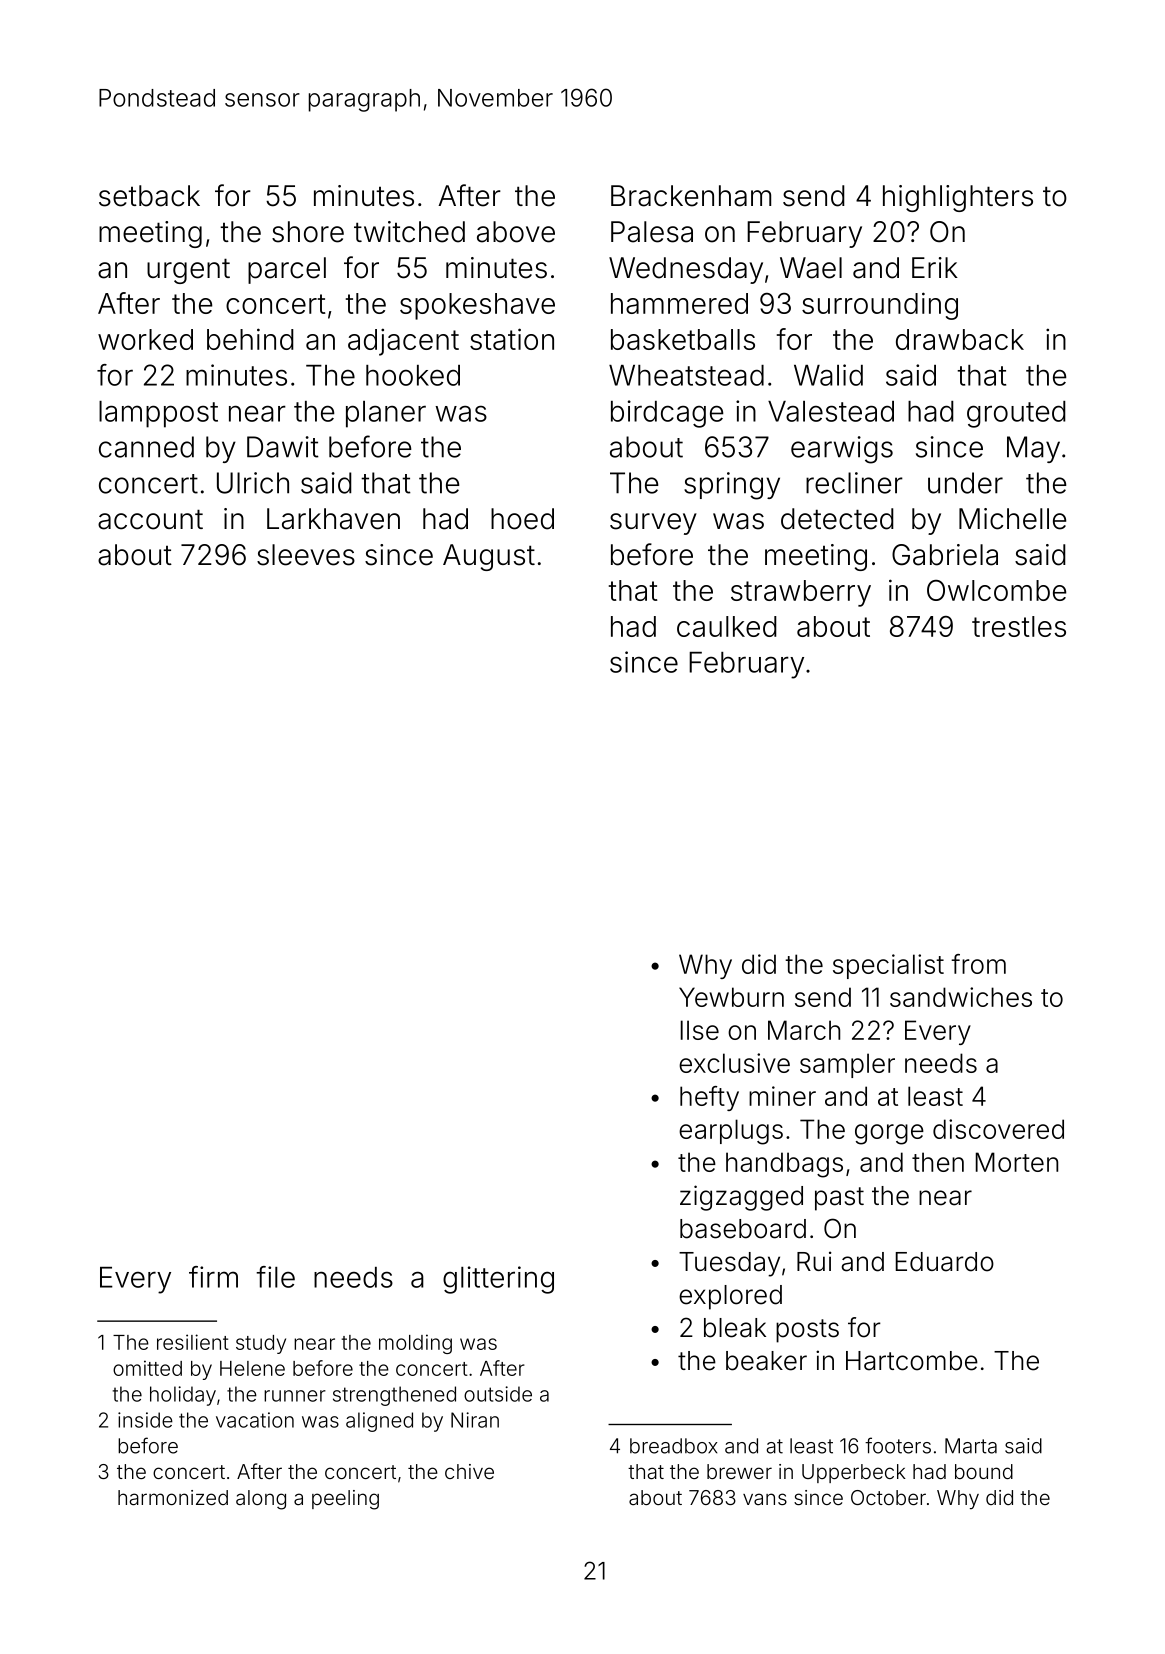  I want to click on aligned, so click(379, 1422).
